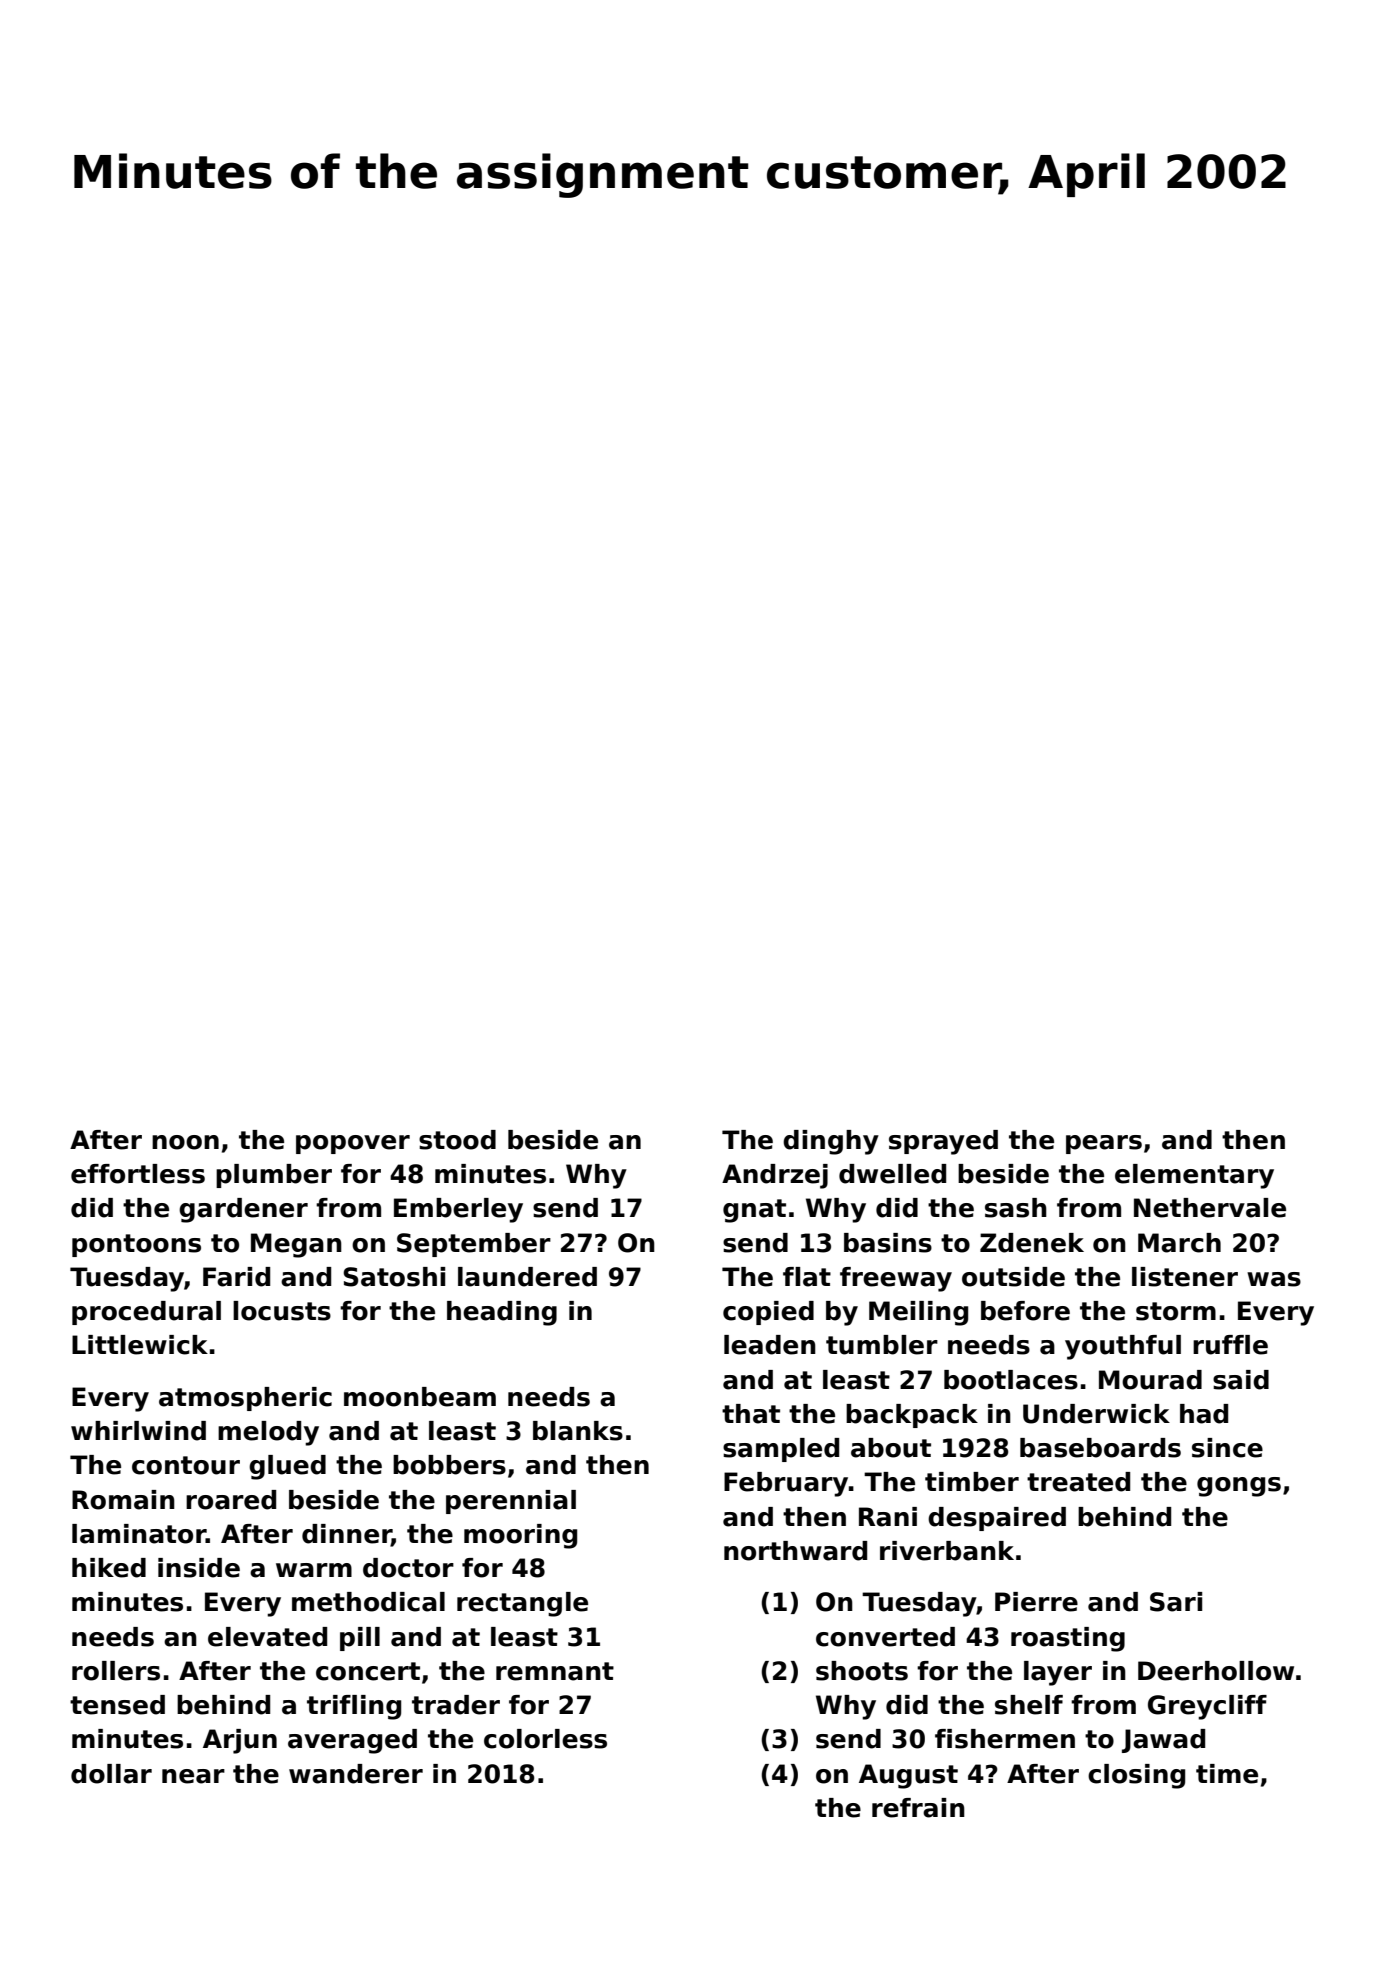  I want to click on northward, so click(795, 1551).
